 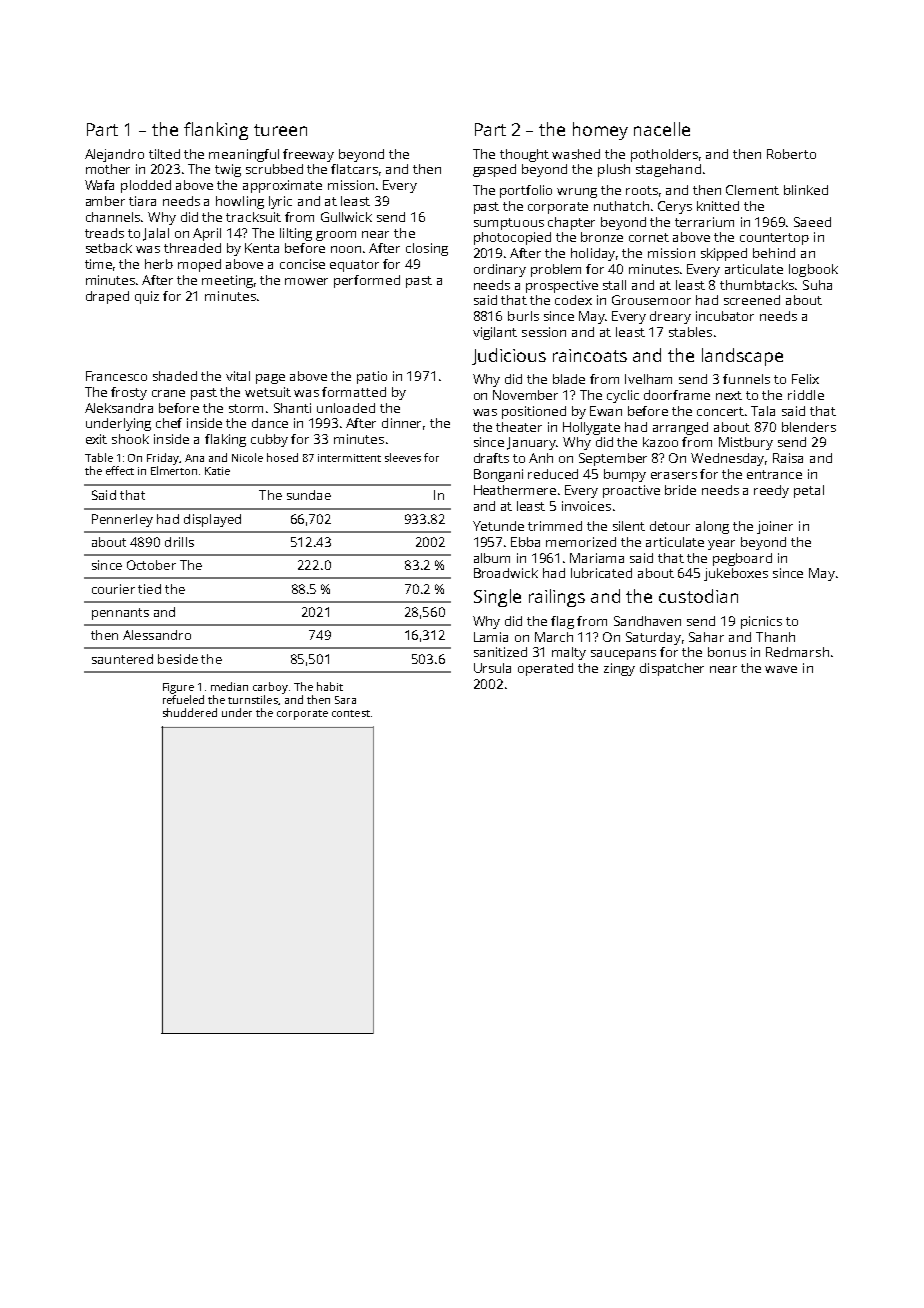 What do you see at coordinates (788, 458) in the image?
I see `Raisa` at bounding box center [788, 458].
